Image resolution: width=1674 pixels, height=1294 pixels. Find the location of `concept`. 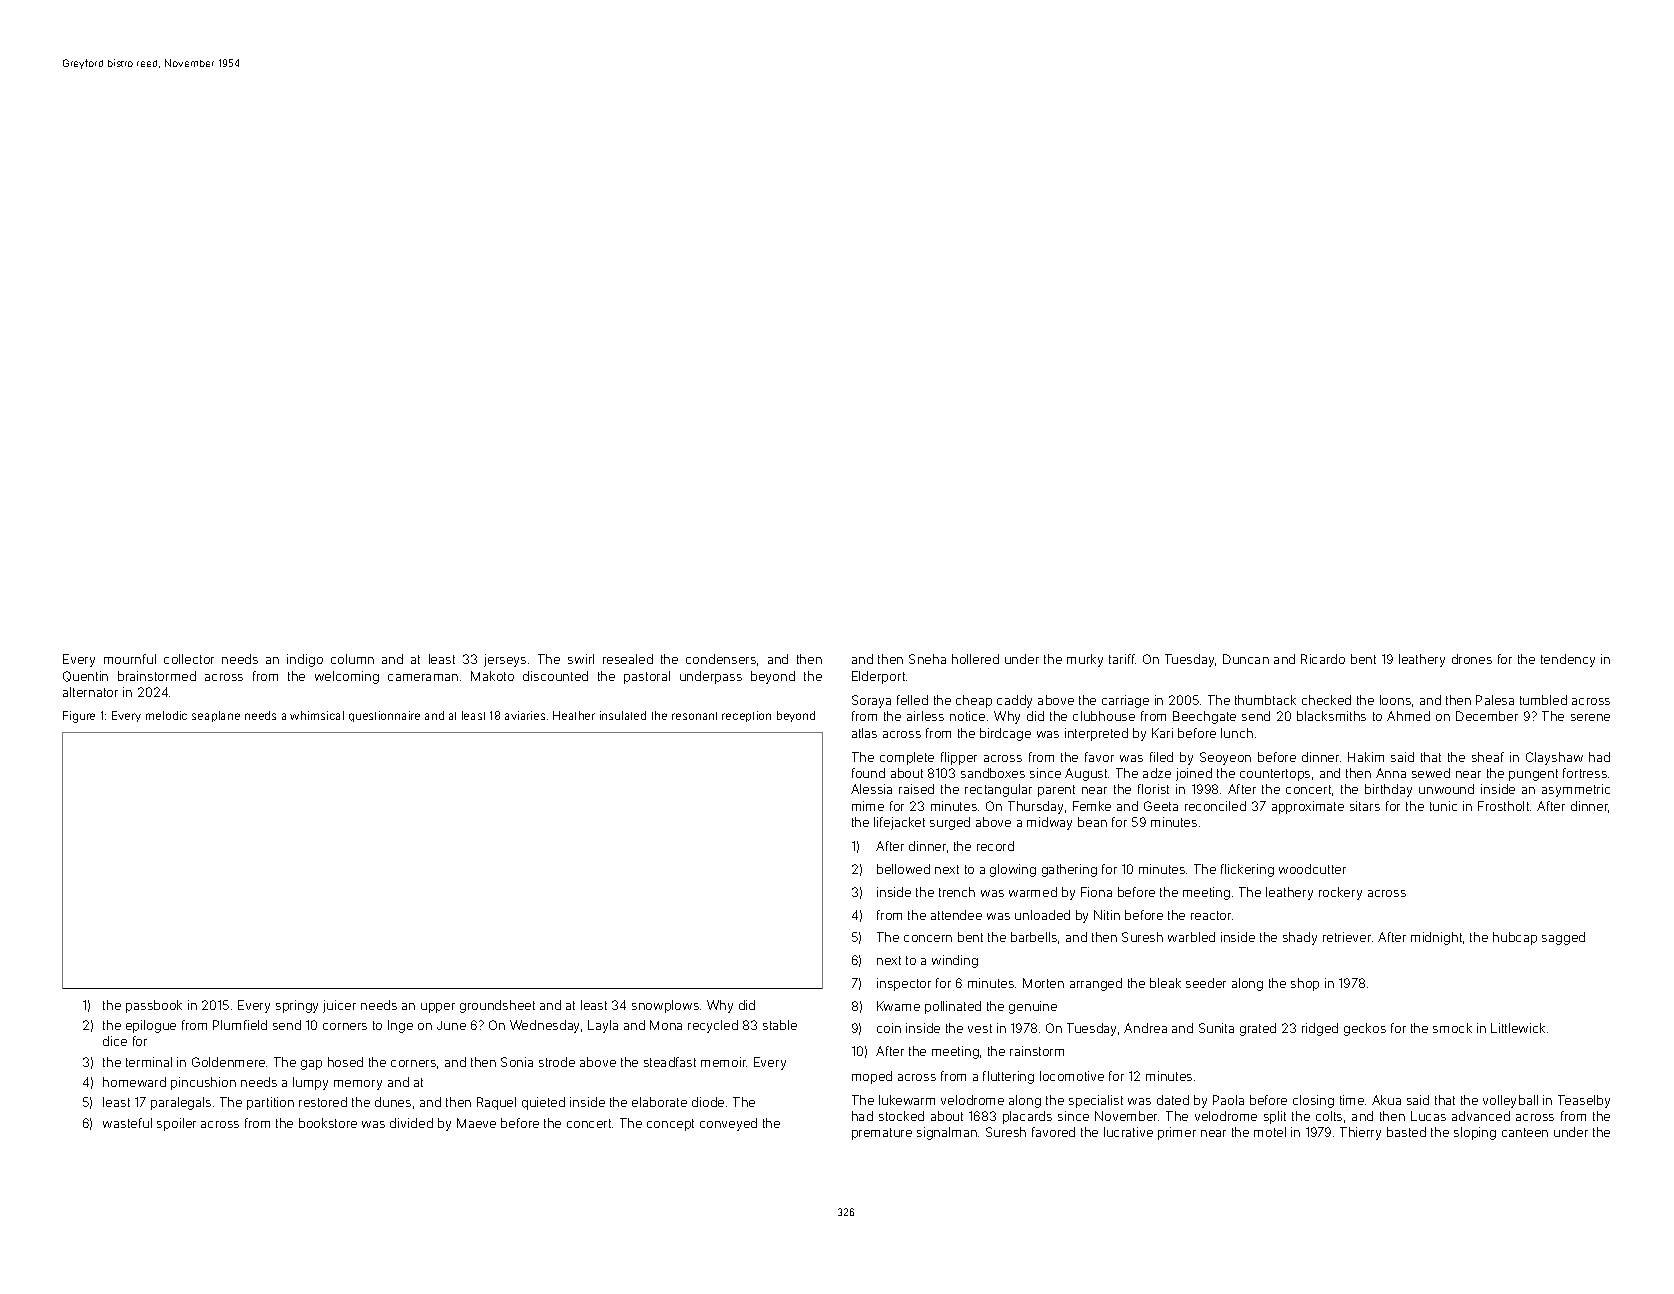

concept is located at coordinates (670, 1125).
